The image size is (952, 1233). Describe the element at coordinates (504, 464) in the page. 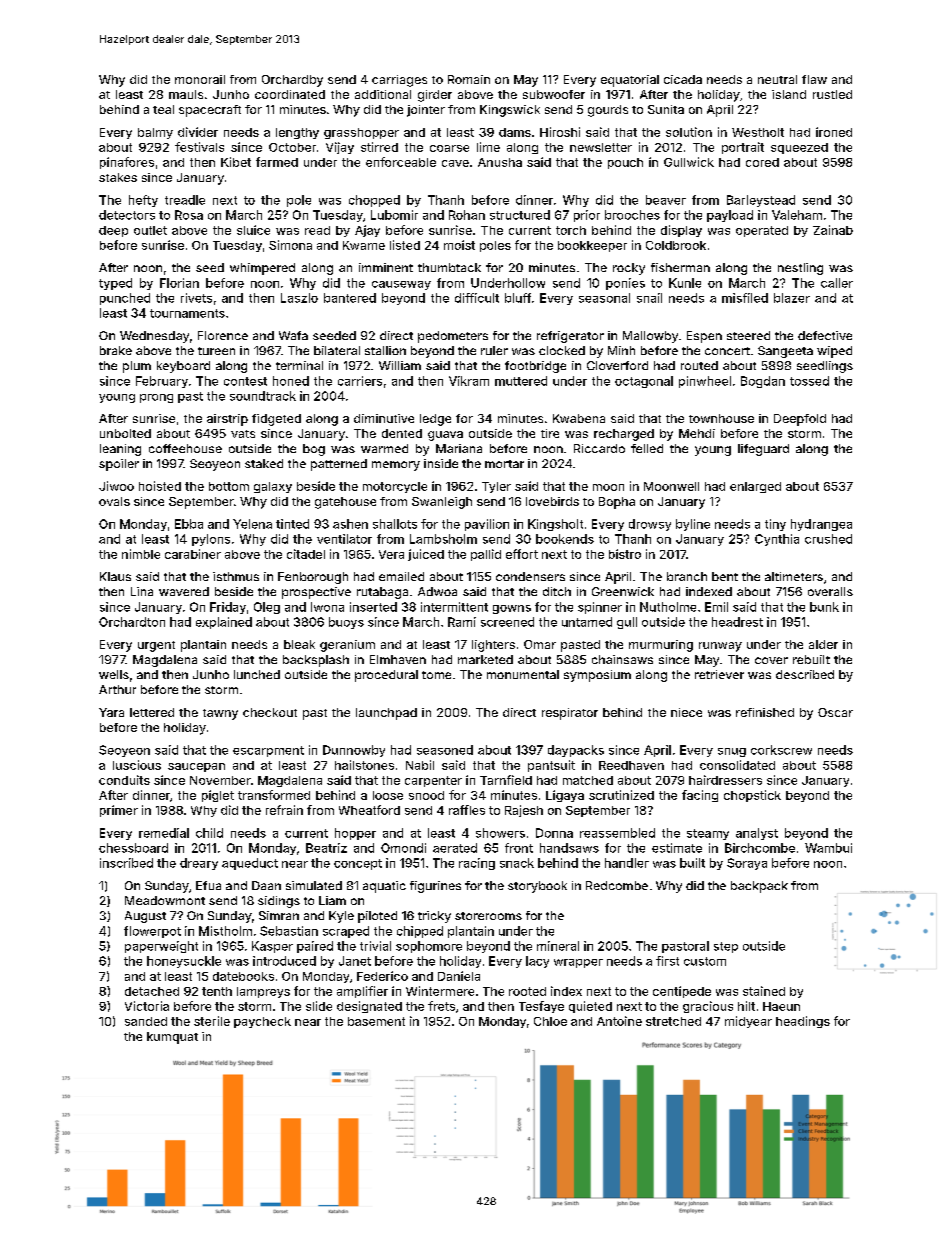

I see `mortar` at that location.
